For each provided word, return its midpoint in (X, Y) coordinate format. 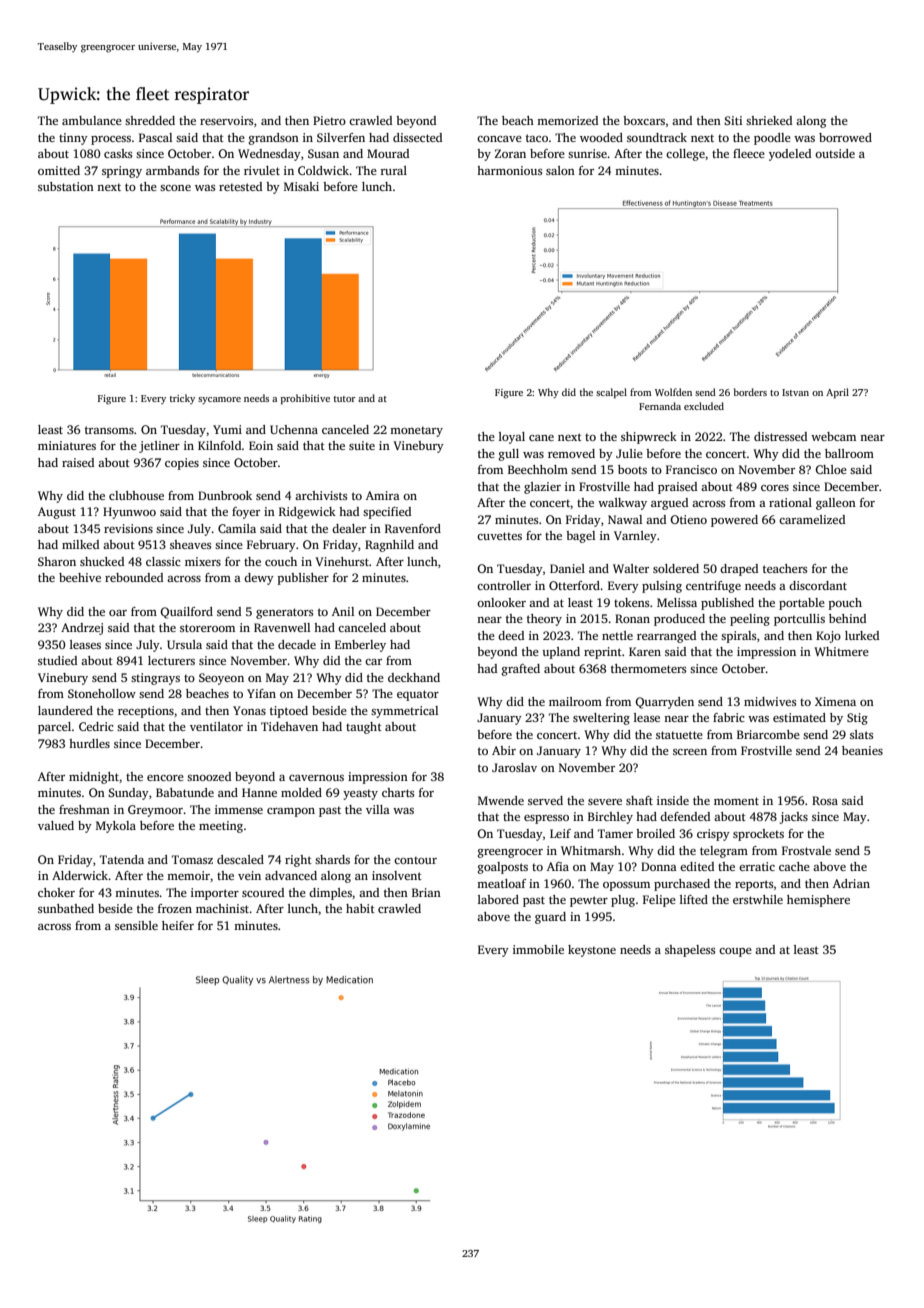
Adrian (851, 883)
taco (537, 138)
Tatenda (122, 859)
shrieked (769, 120)
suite (362, 445)
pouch (845, 604)
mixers (203, 561)
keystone (592, 951)
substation (66, 186)
